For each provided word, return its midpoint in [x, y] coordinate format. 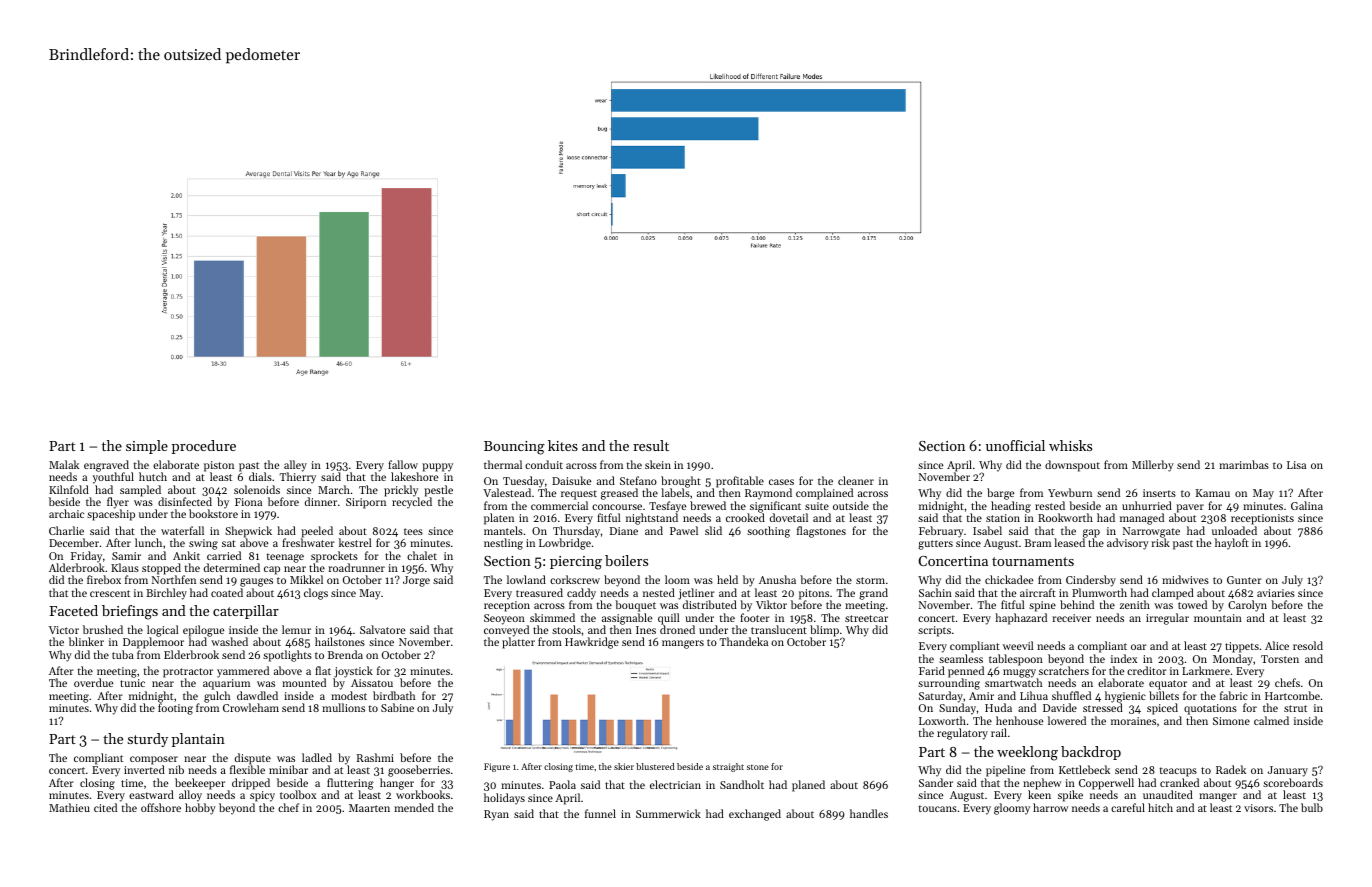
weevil [1018, 645]
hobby [200, 809]
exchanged [755, 815]
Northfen [174, 580]
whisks [1070, 445]
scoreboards [1293, 782]
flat [323, 670]
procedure [204, 447]
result [651, 445]
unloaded [1234, 530]
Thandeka [744, 641]
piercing [576, 563]
